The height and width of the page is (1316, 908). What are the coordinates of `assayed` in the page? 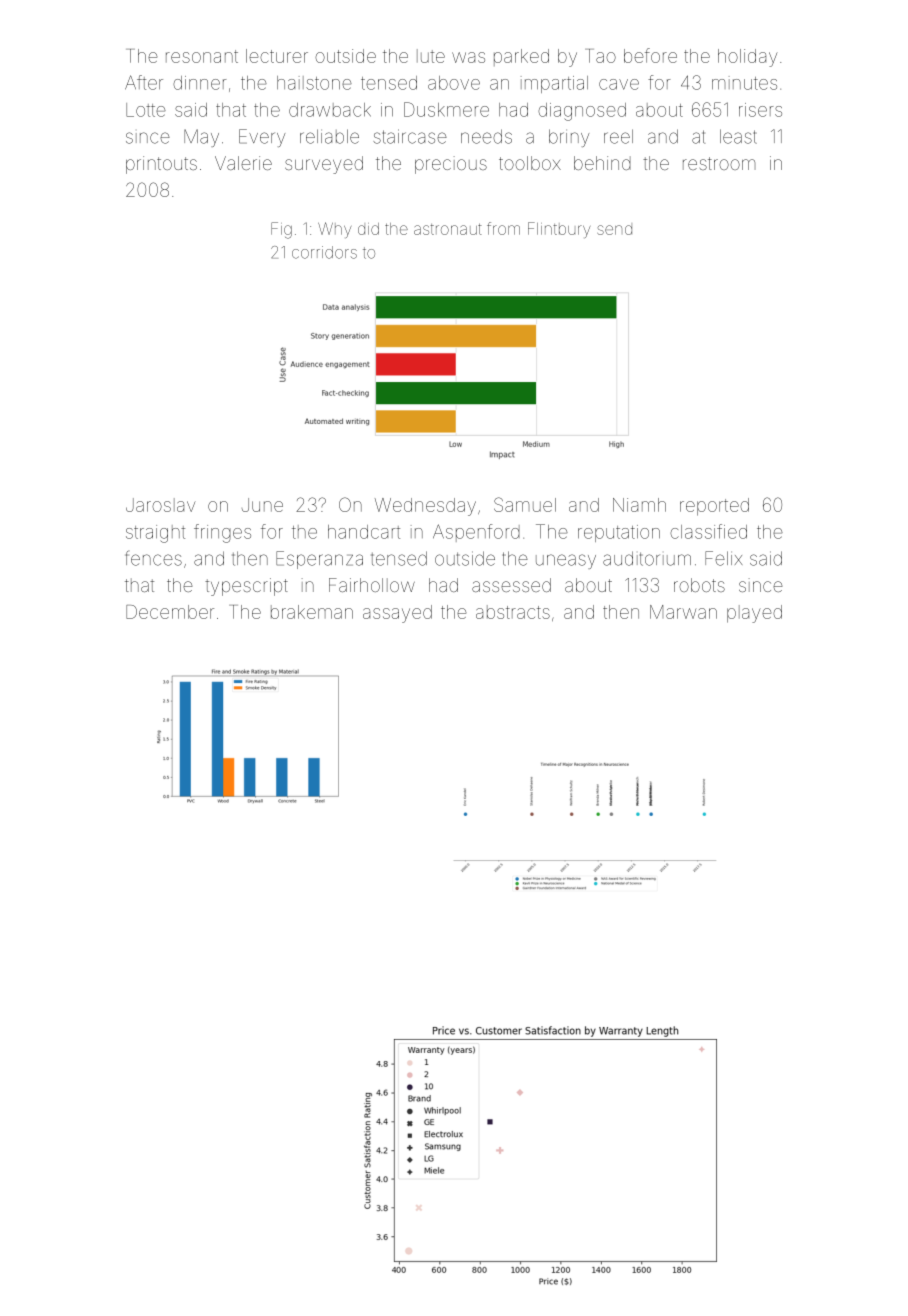 It's located at (397, 614).
